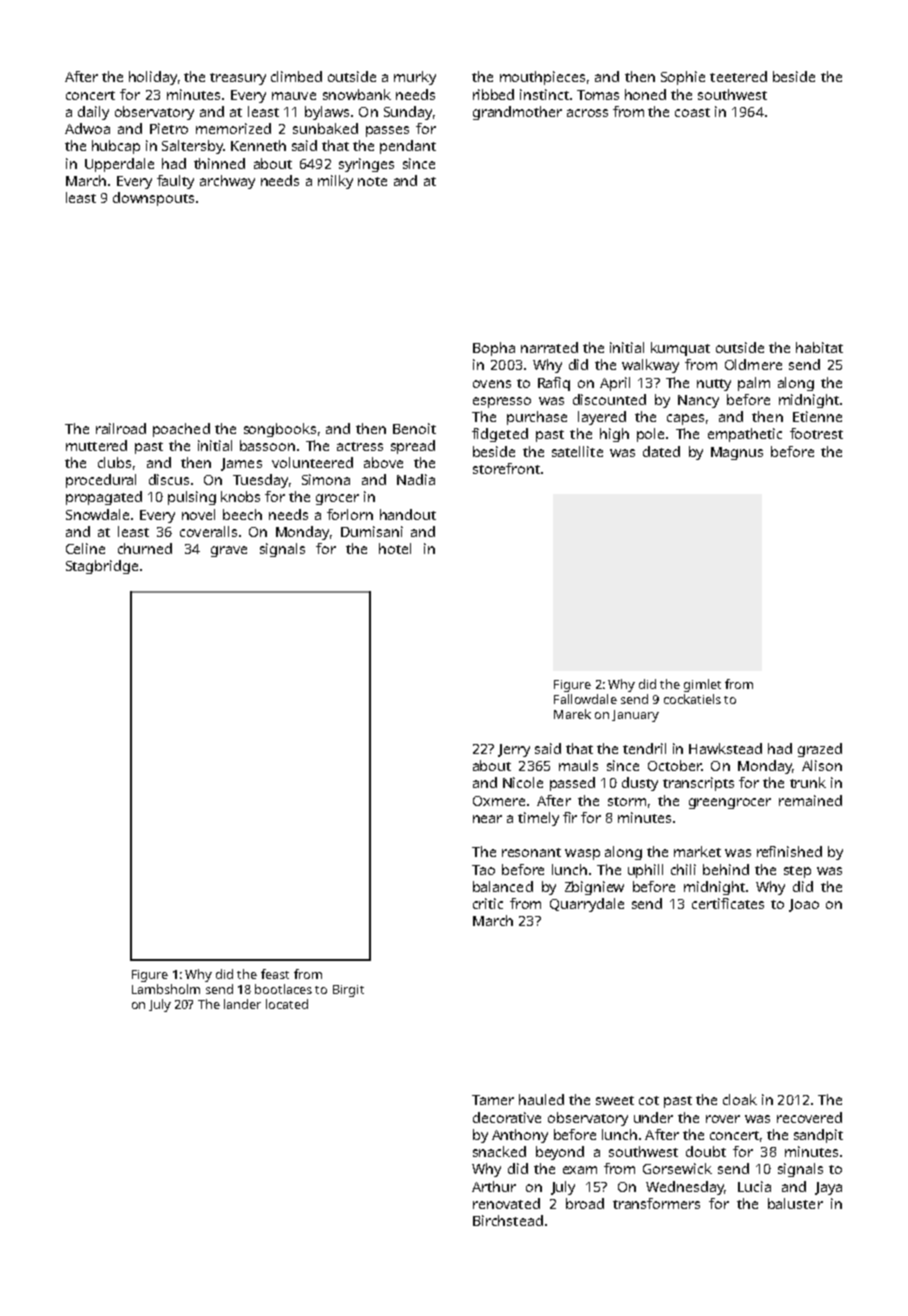 The width and height of the document is (908, 1316). What do you see at coordinates (702, 685) in the document?
I see `gimlet` at bounding box center [702, 685].
